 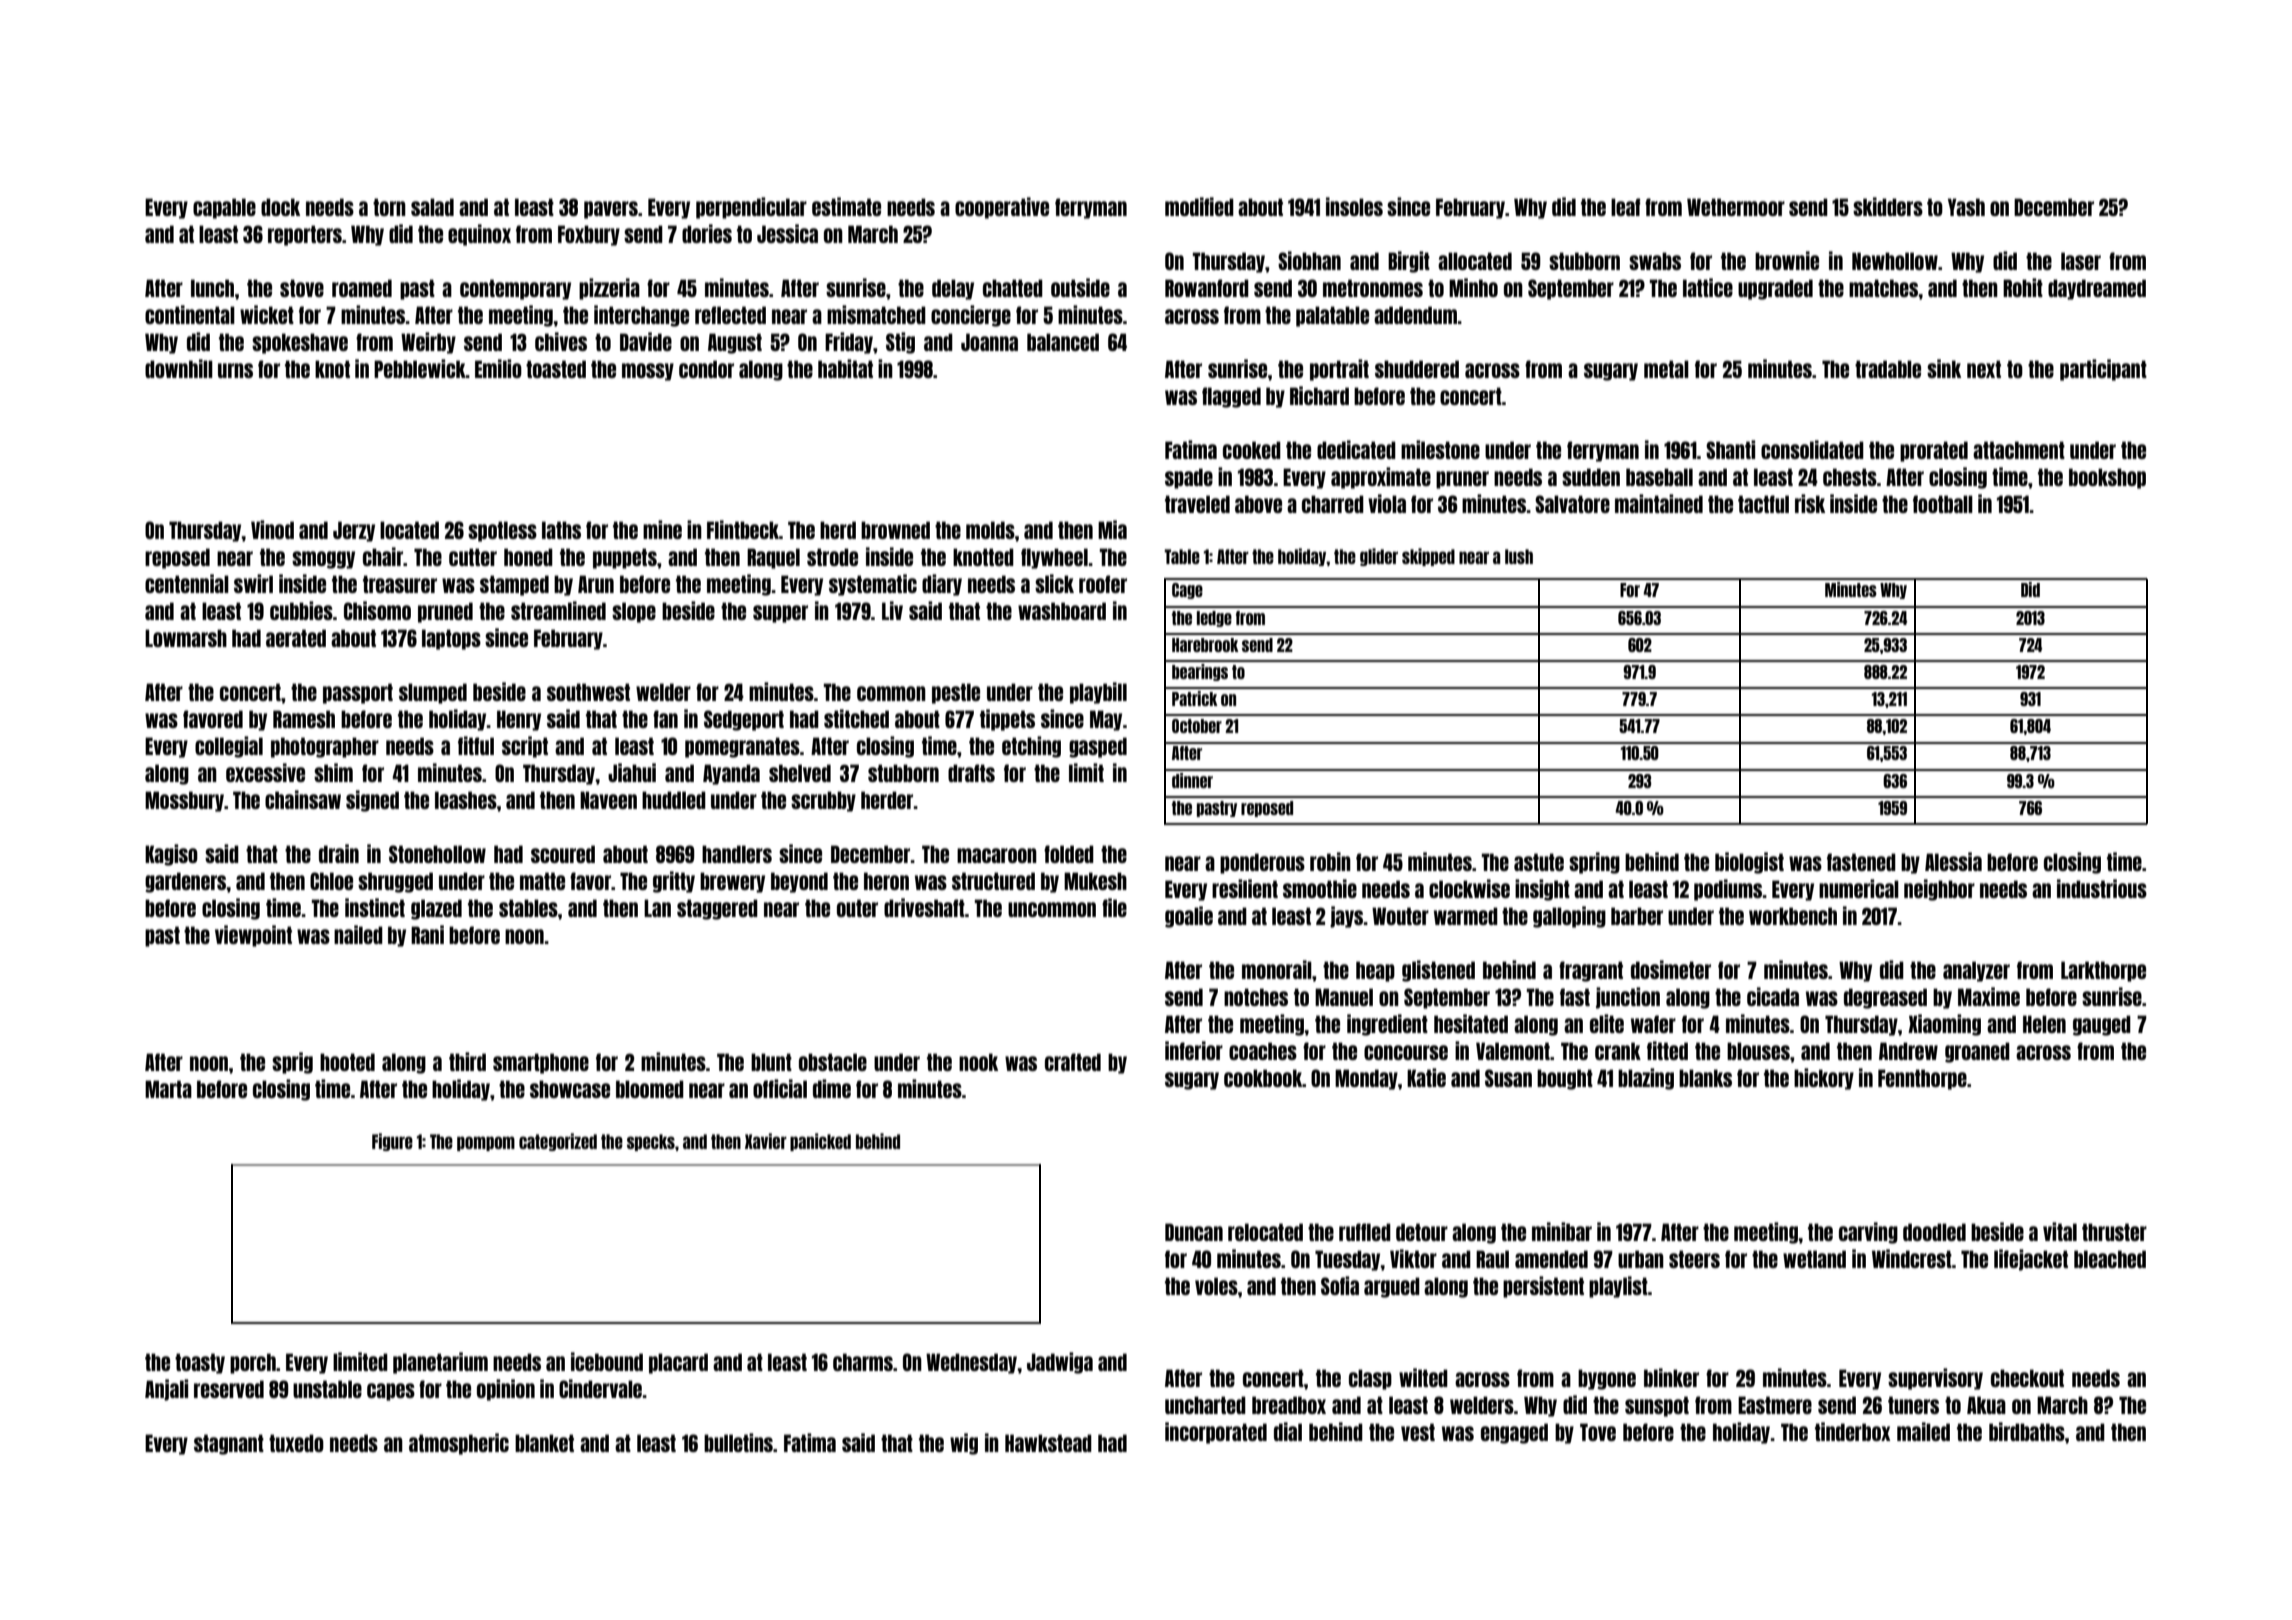 I want to click on roamed, so click(x=362, y=288).
